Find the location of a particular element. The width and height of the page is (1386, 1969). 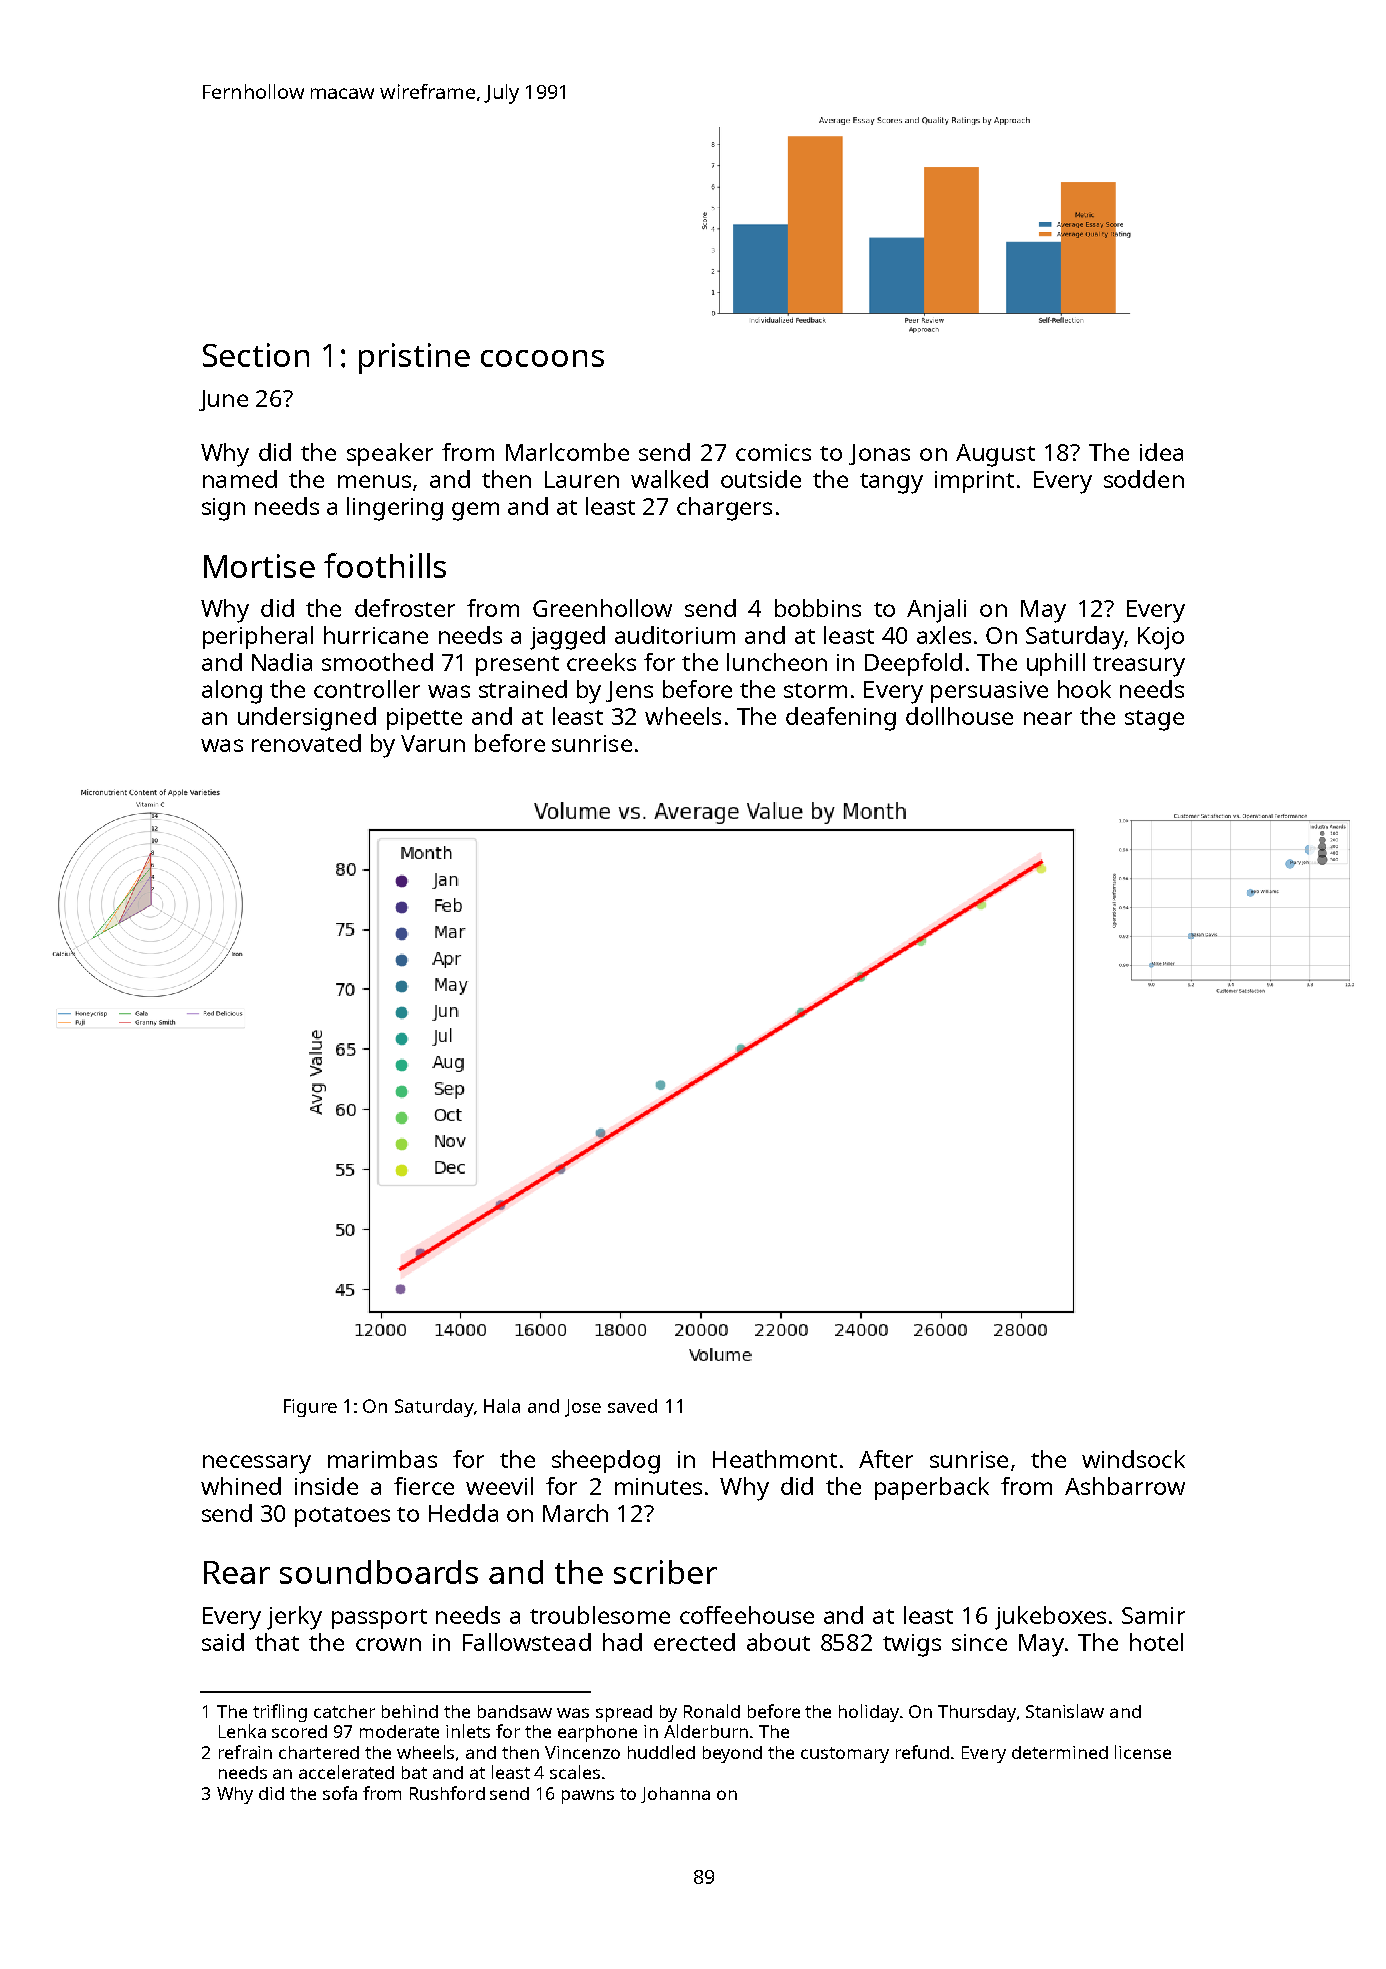

After is located at coordinates (886, 1459).
